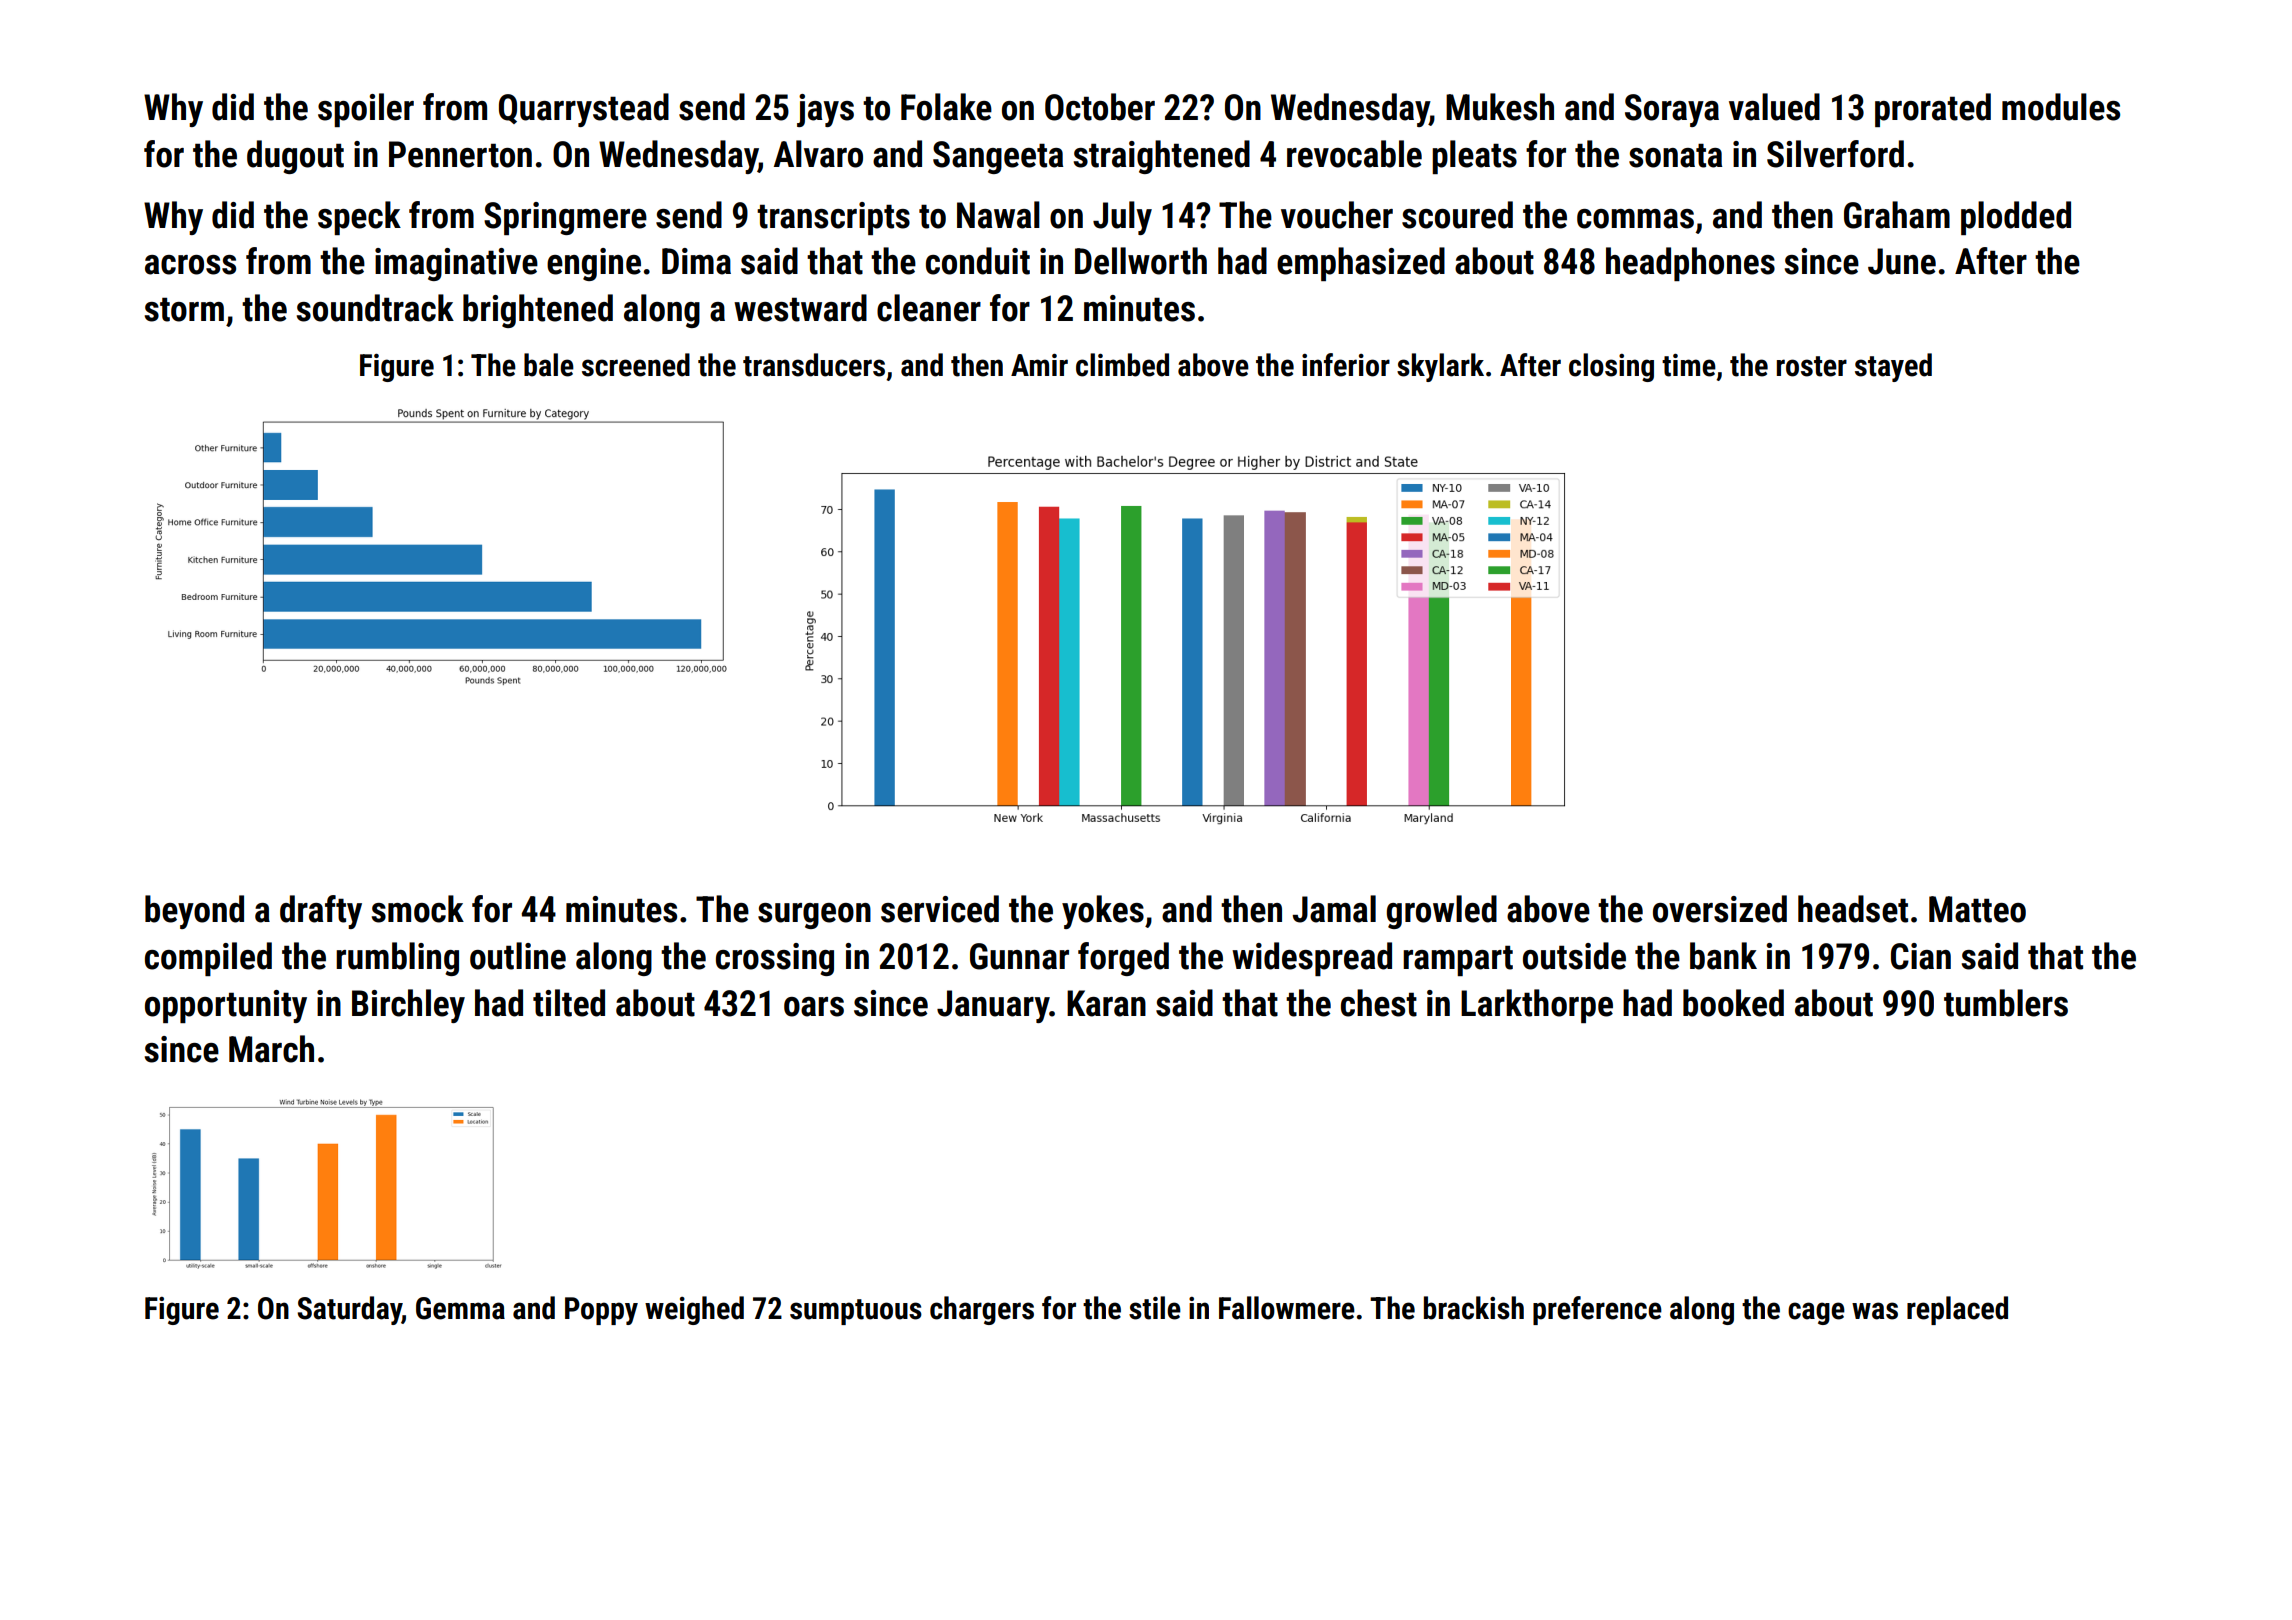 The image size is (2292, 1620). What do you see at coordinates (1103, 912) in the page?
I see `yokes` at bounding box center [1103, 912].
